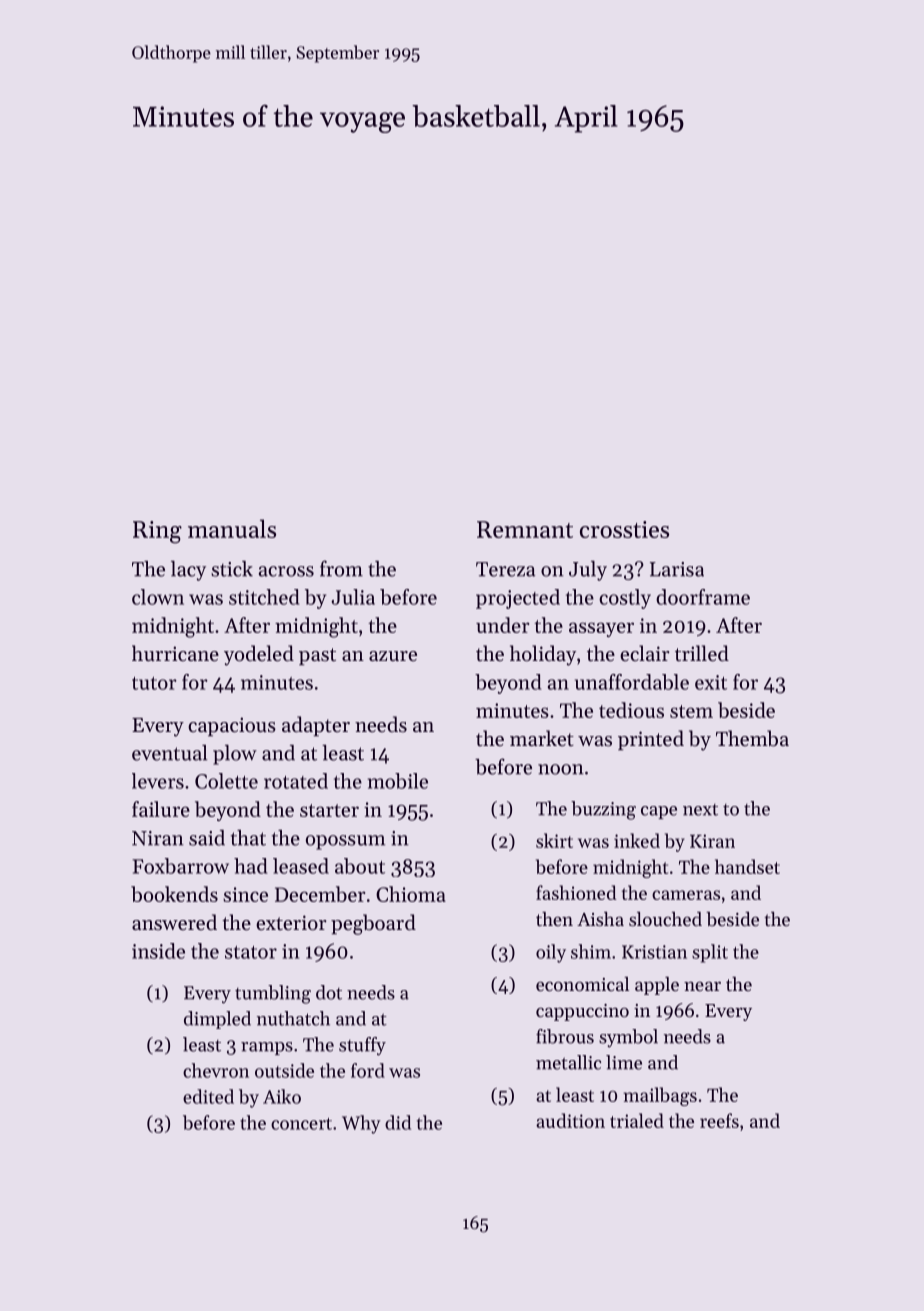  I want to click on crossties, so click(624, 529).
